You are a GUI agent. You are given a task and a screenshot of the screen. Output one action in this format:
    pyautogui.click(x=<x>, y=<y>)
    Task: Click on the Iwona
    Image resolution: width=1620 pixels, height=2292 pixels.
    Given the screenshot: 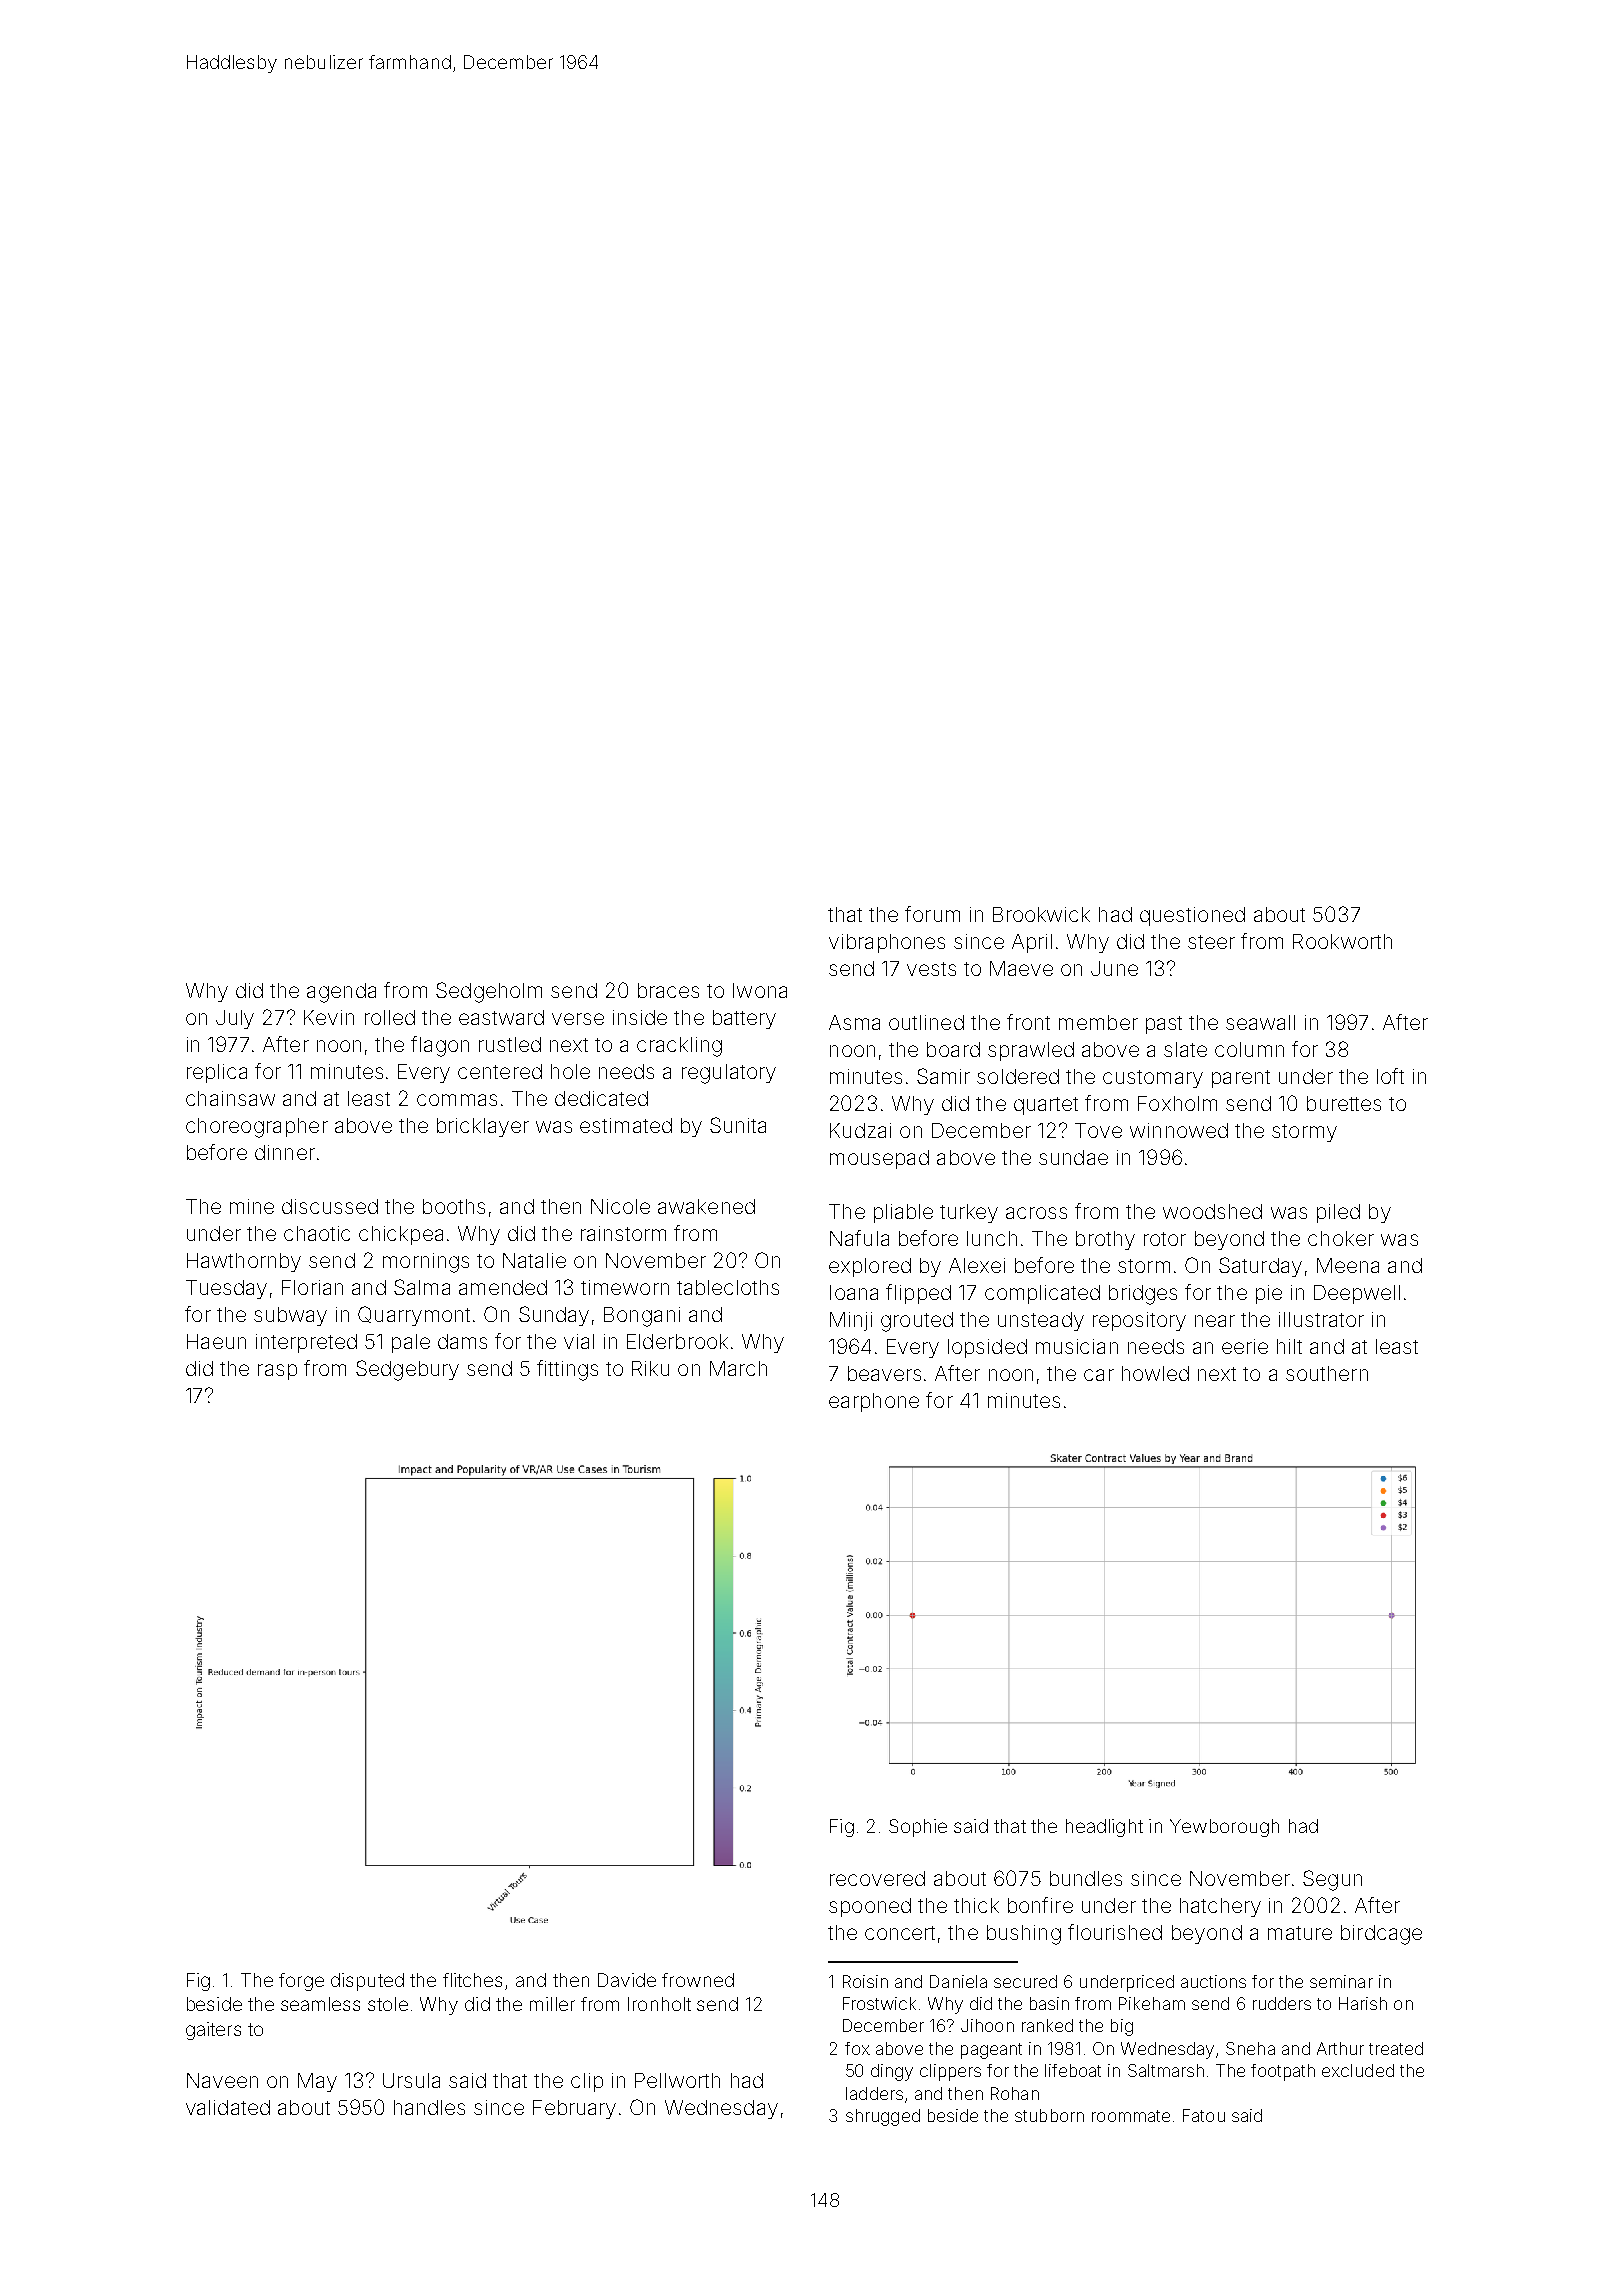 What is the action you would take?
    pyautogui.click(x=760, y=990)
